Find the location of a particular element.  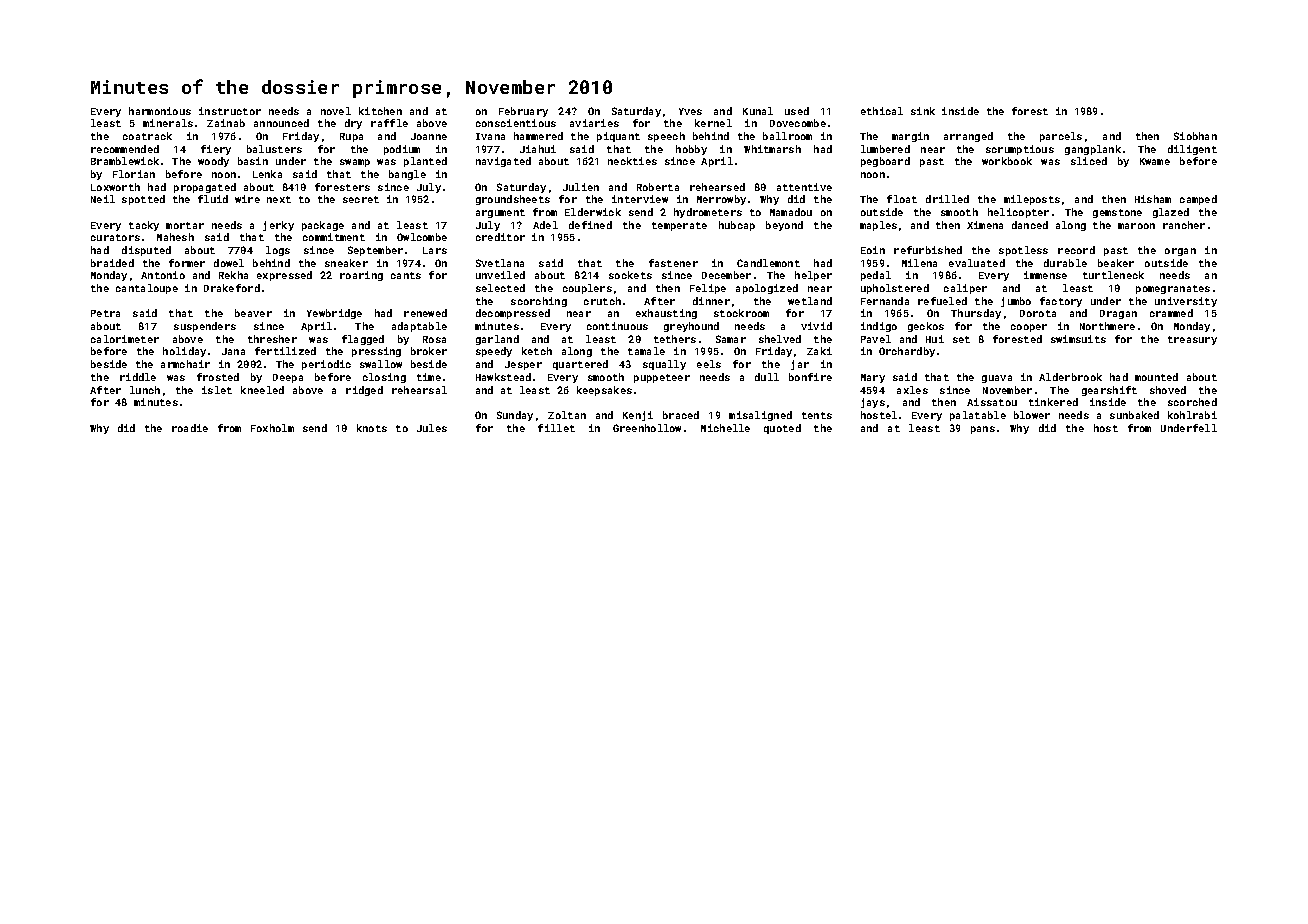

quartered is located at coordinates (580, 365).
